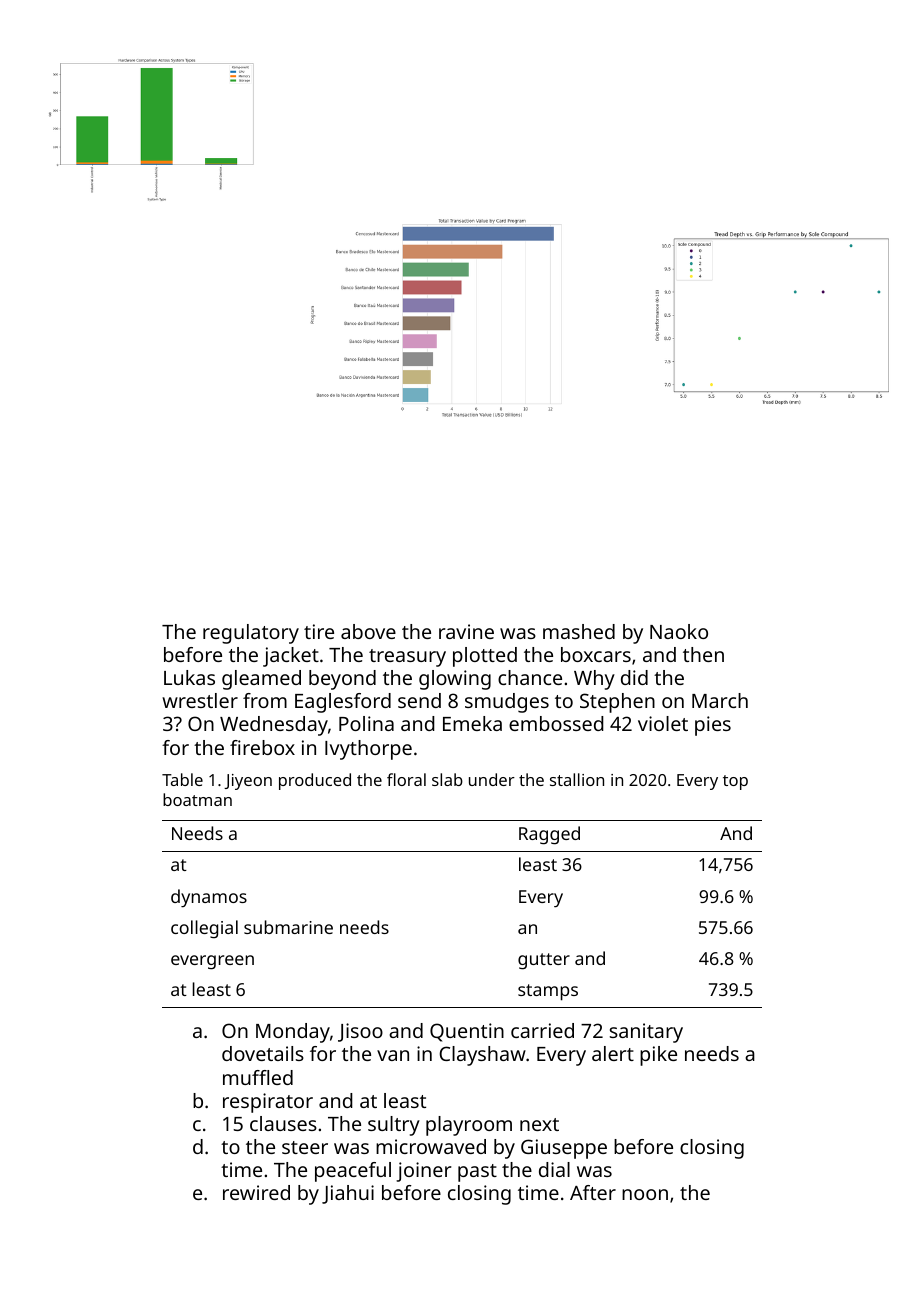 This page has width=924, height=1311. I want to click on stallion, so click(577, 779).
